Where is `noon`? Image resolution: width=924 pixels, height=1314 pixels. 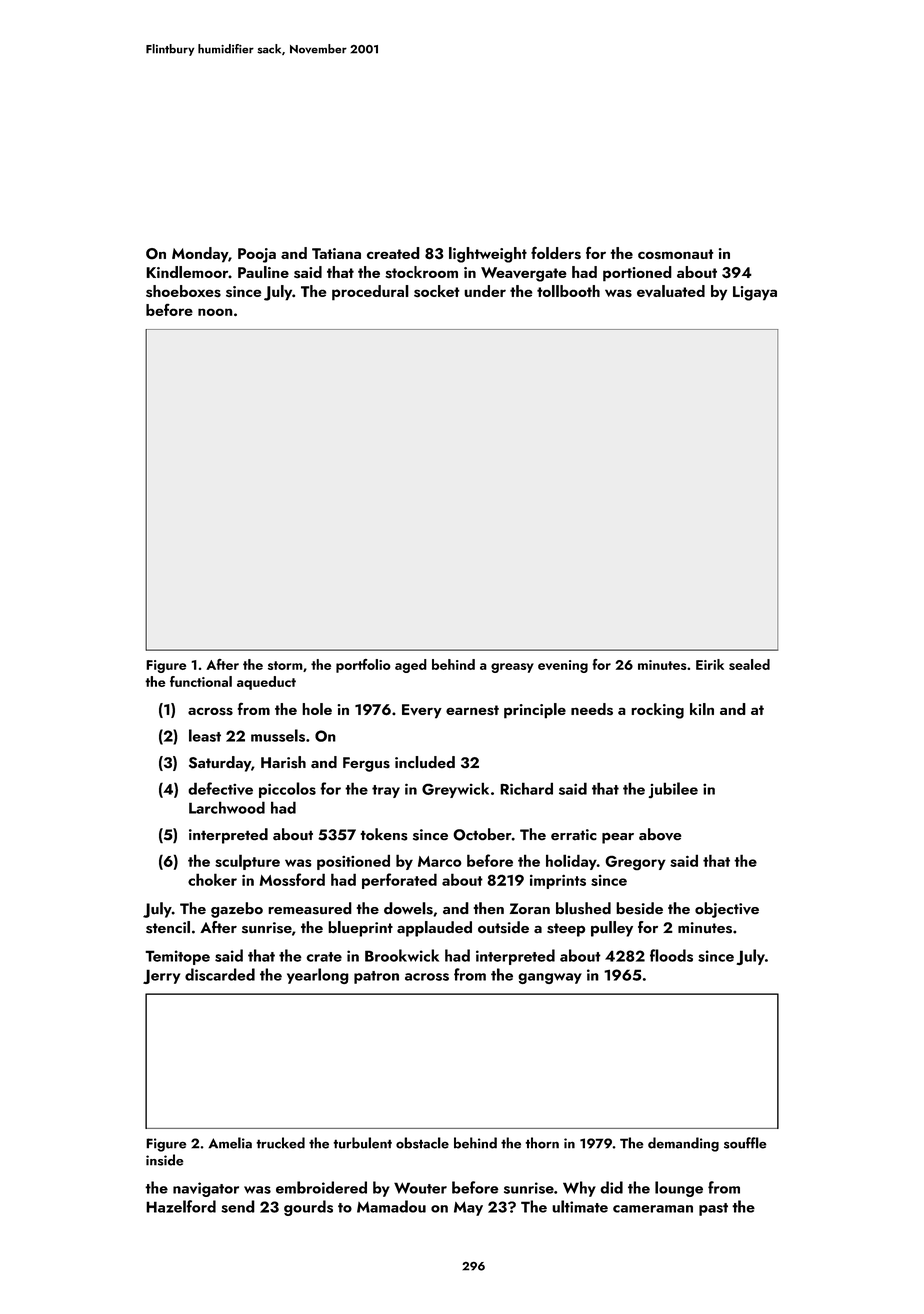 noon is located at coordinates (215, 312).
